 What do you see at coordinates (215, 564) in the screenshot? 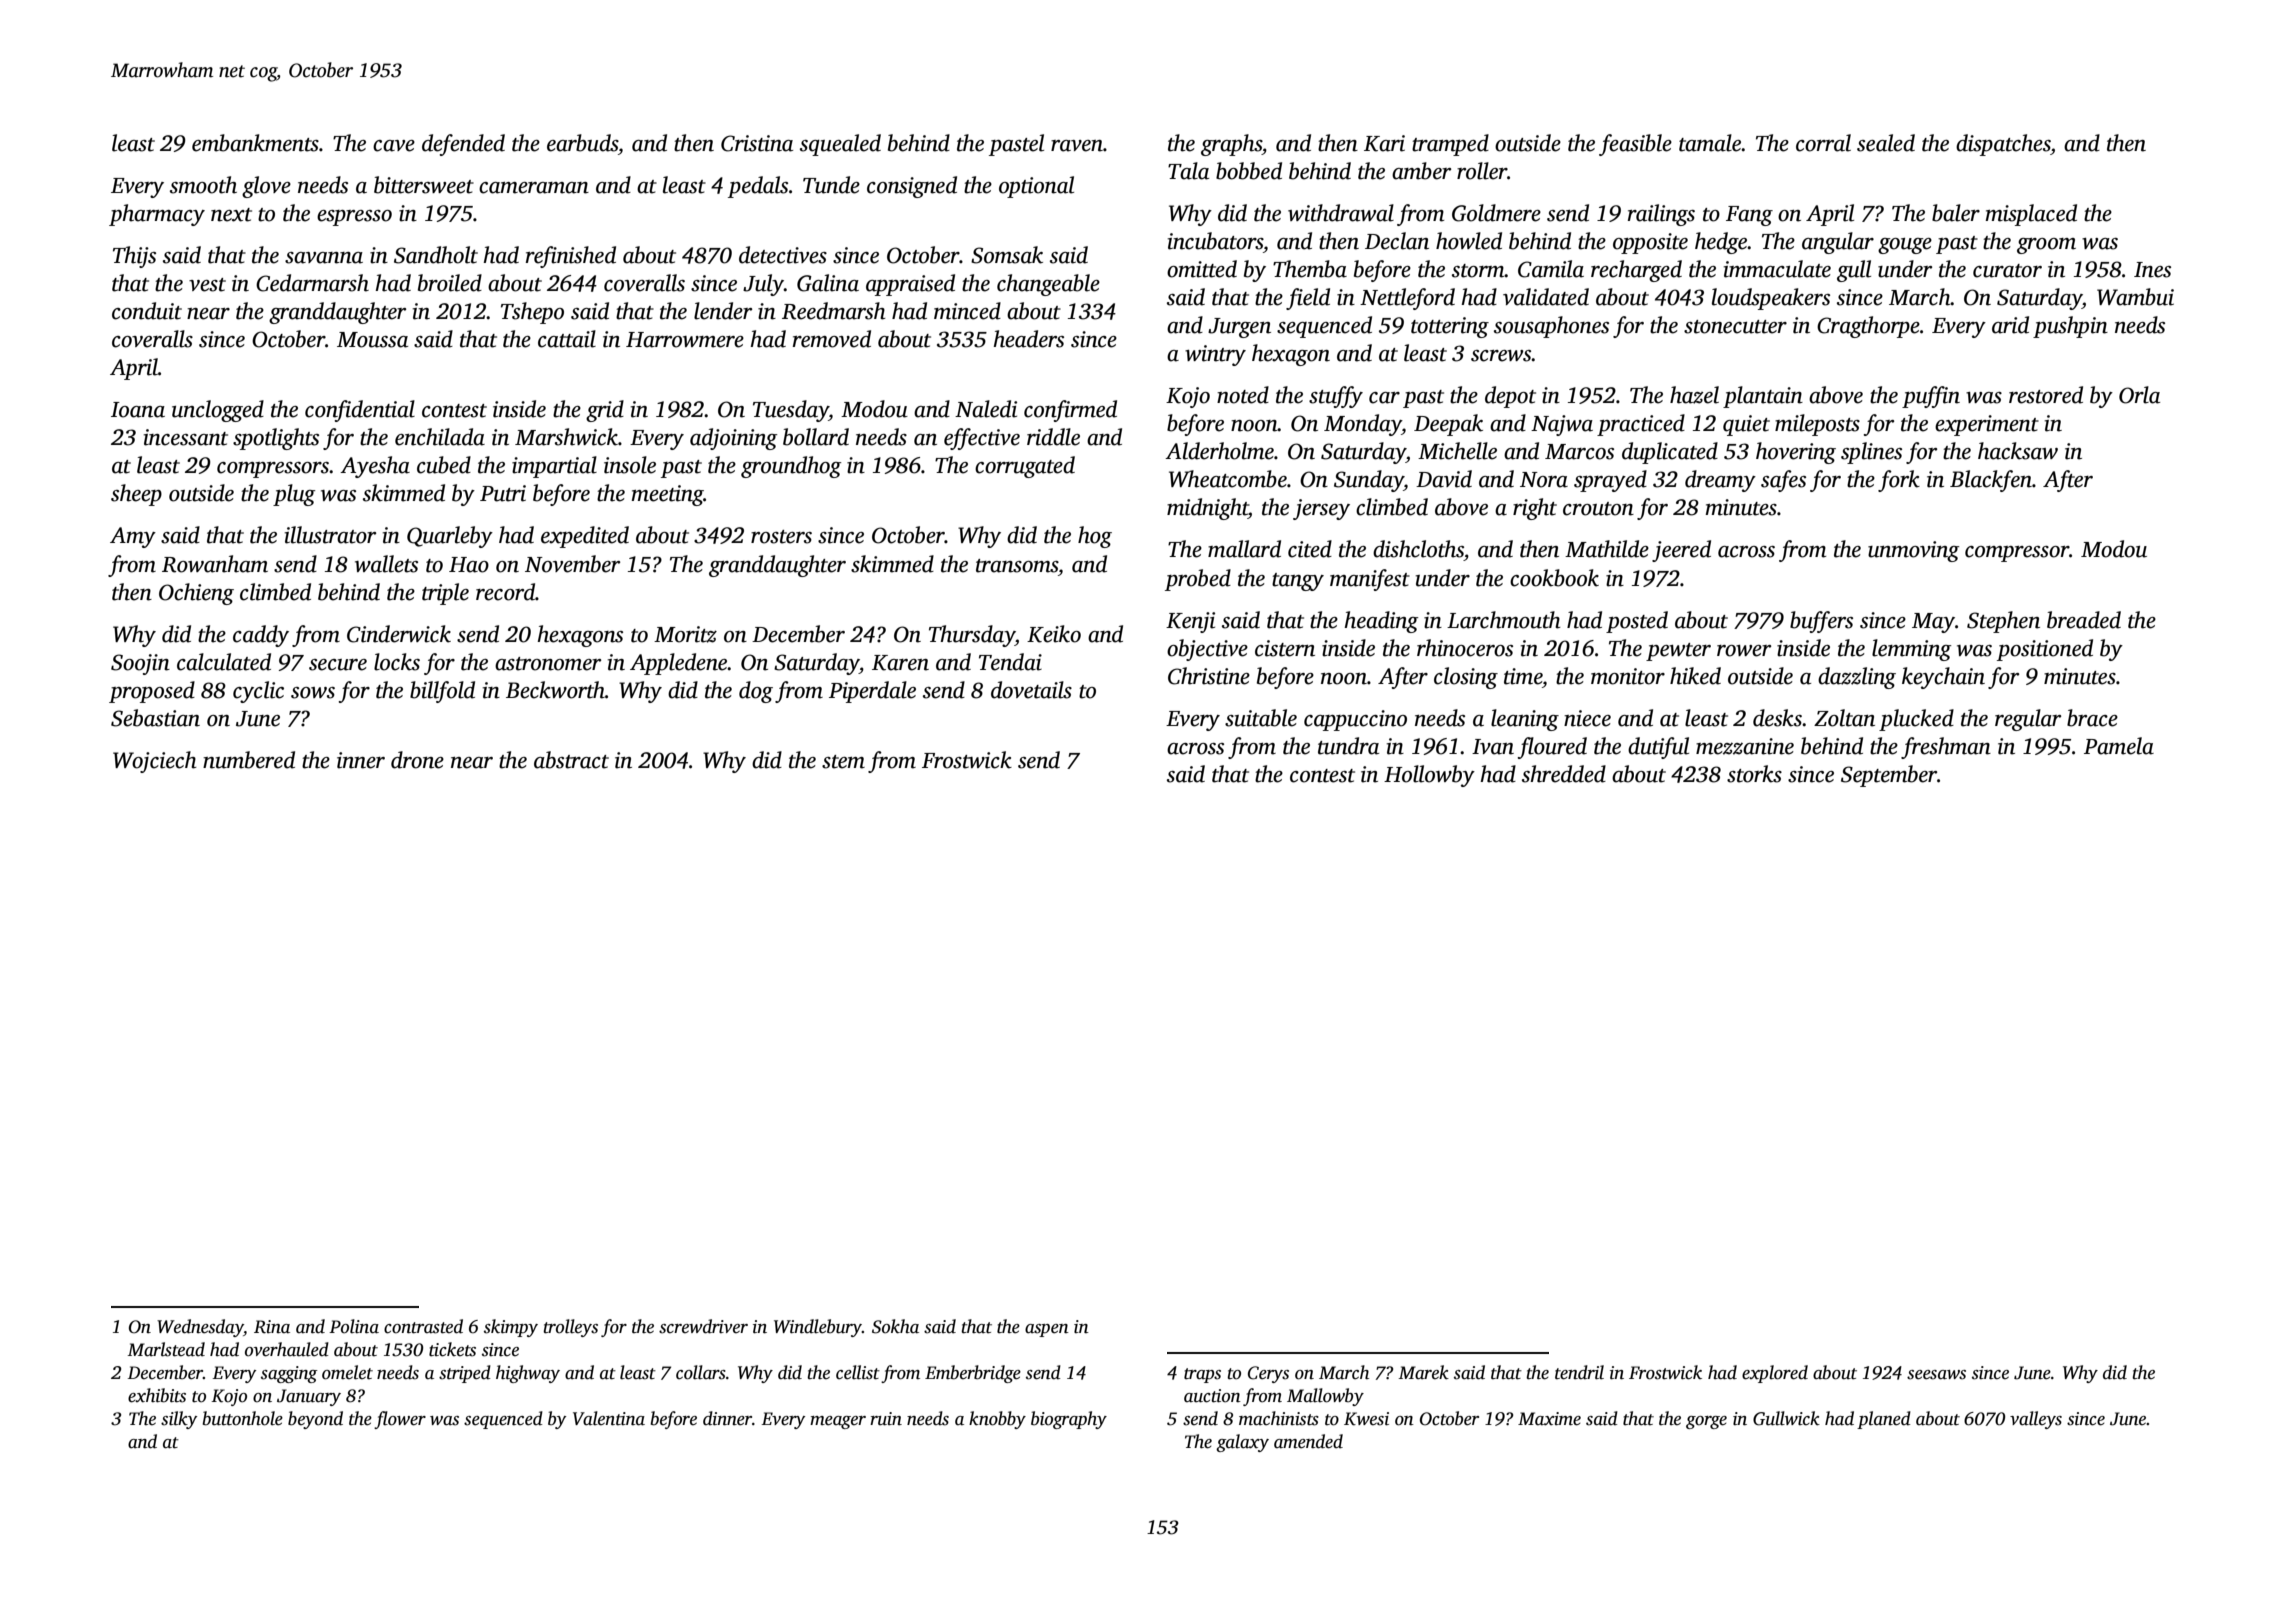
I see `Rowanham` at bounding box center [215, 564].
